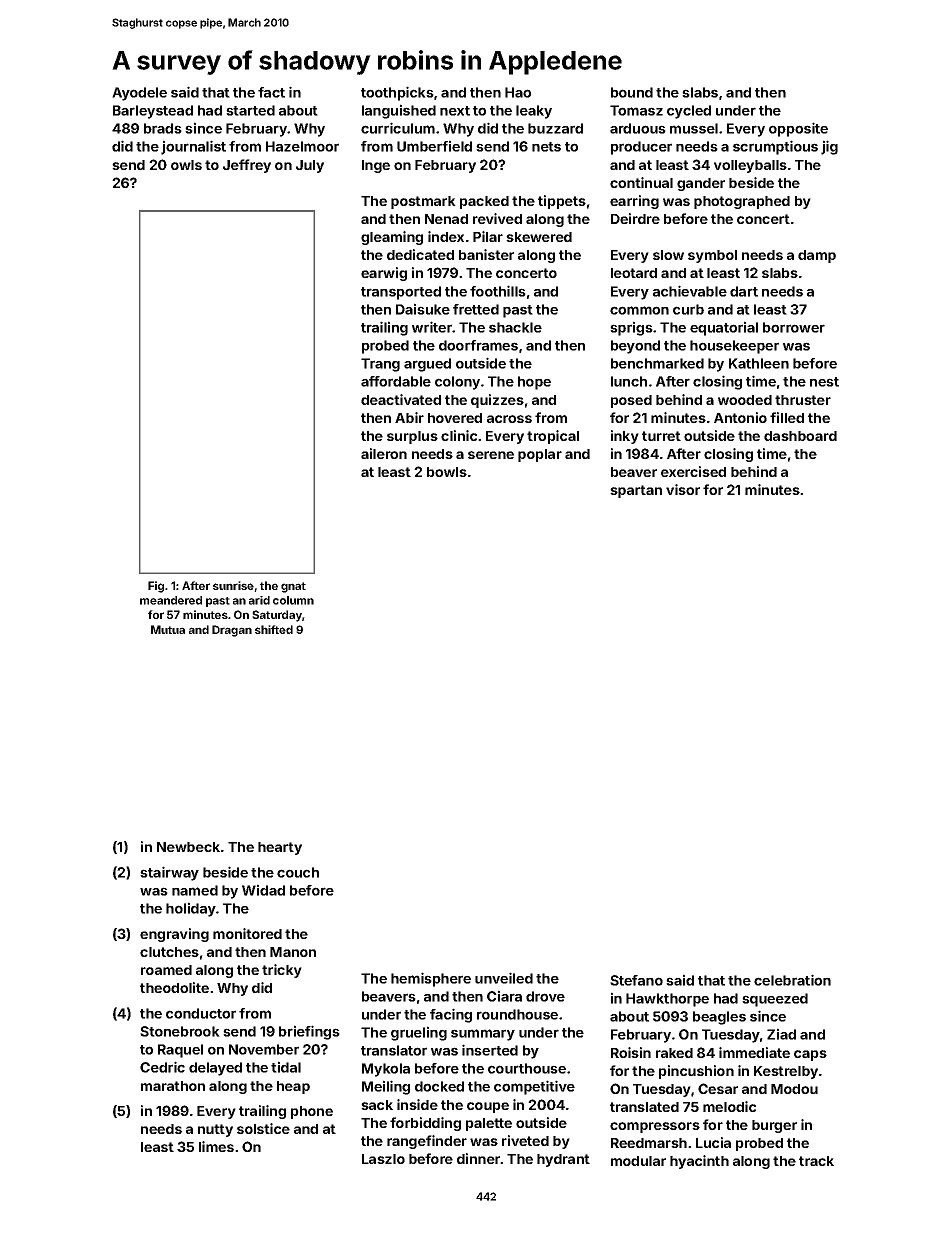  I want to click on next, so click(455, 111).
